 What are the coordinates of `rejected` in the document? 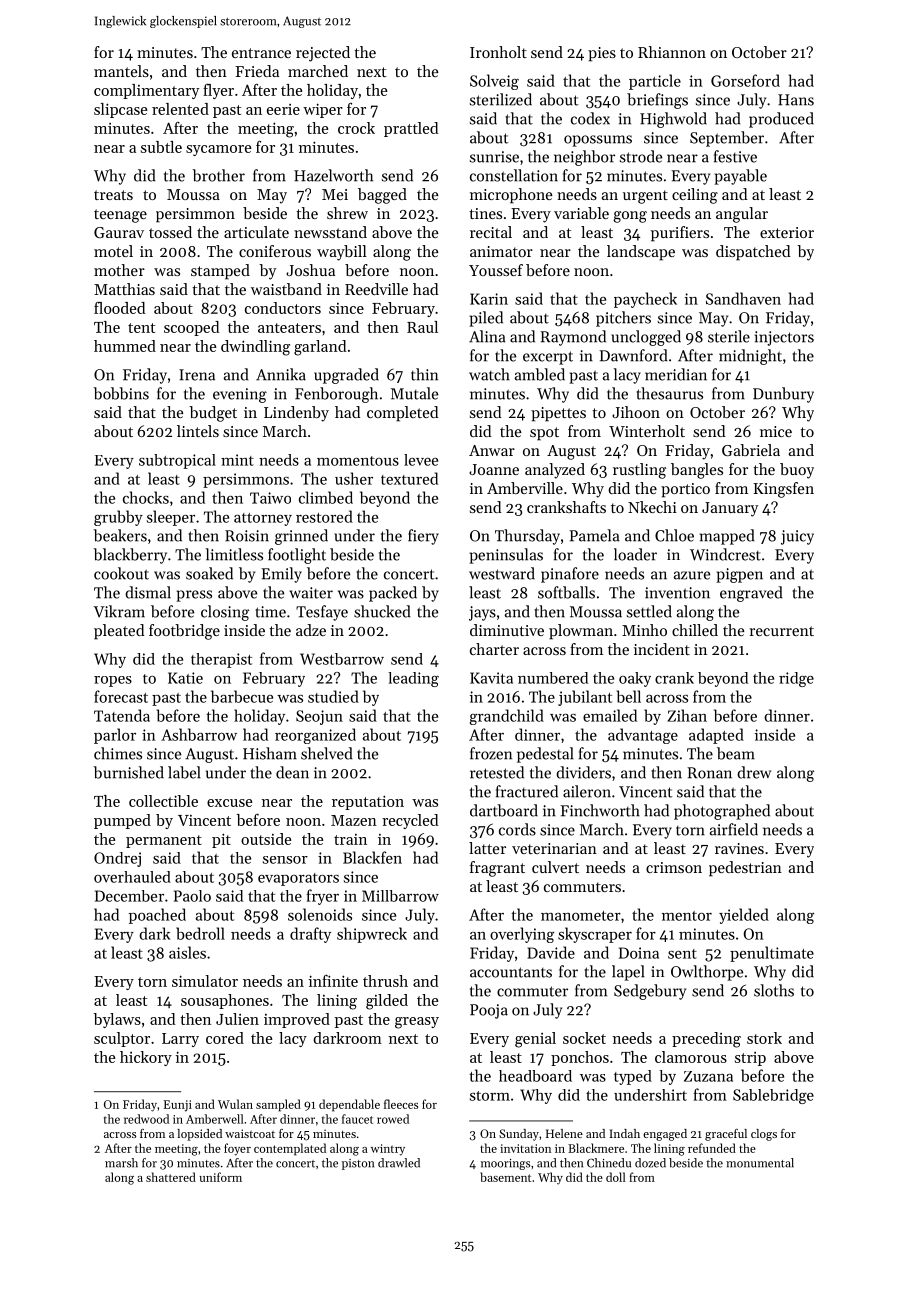 It's located at (323, 54).
